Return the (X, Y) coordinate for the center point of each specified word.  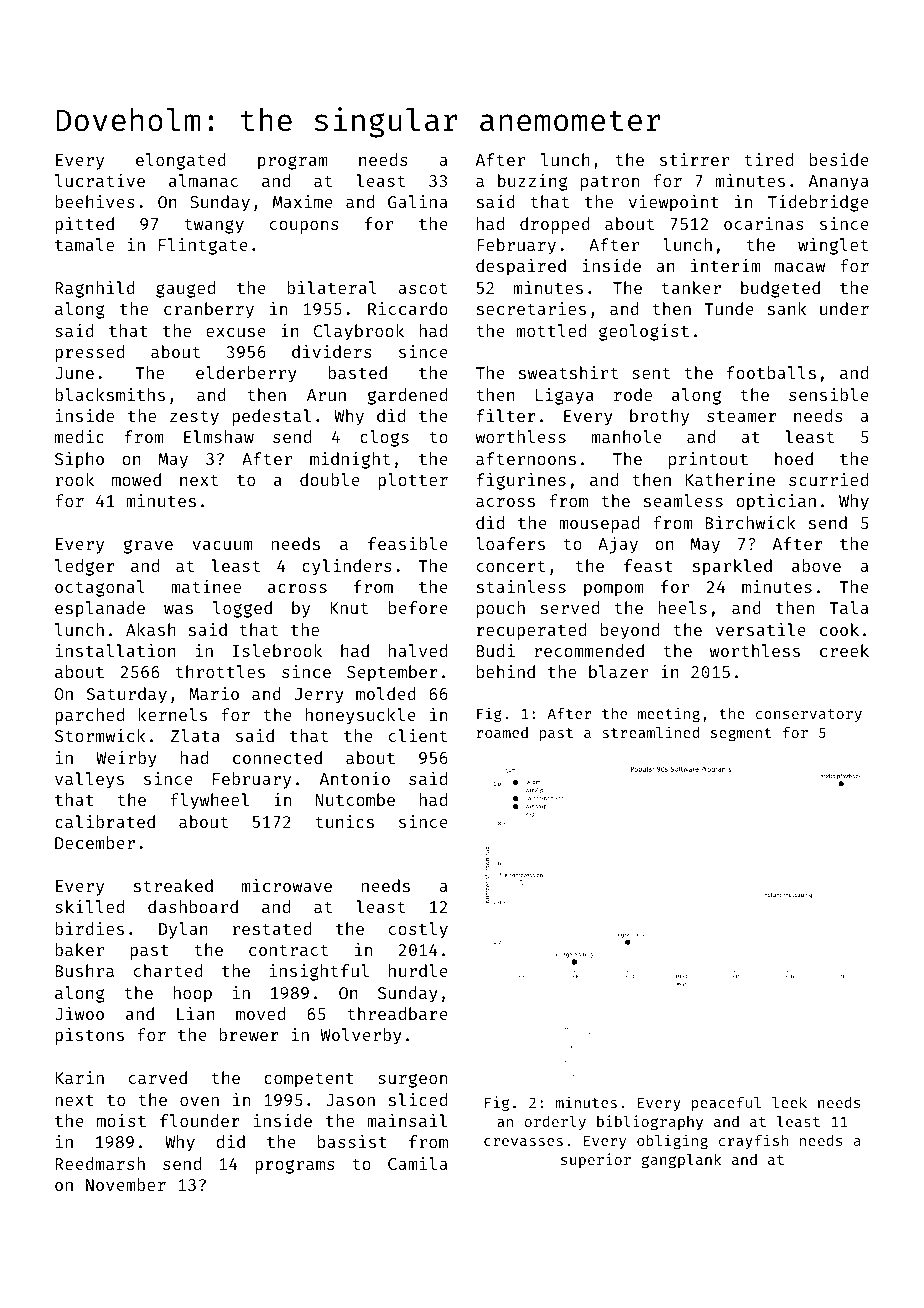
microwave (287, 885)
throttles (220, 671)
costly (418, 930)
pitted (84, 225)
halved (418, 650)
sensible (829, 394)
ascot (422, 288)
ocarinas (764, 223)
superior (596, 1160)
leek (789, 1102)
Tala (848, 607)
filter (506, 415)
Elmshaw (219, 436)
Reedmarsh (100, 1163)
